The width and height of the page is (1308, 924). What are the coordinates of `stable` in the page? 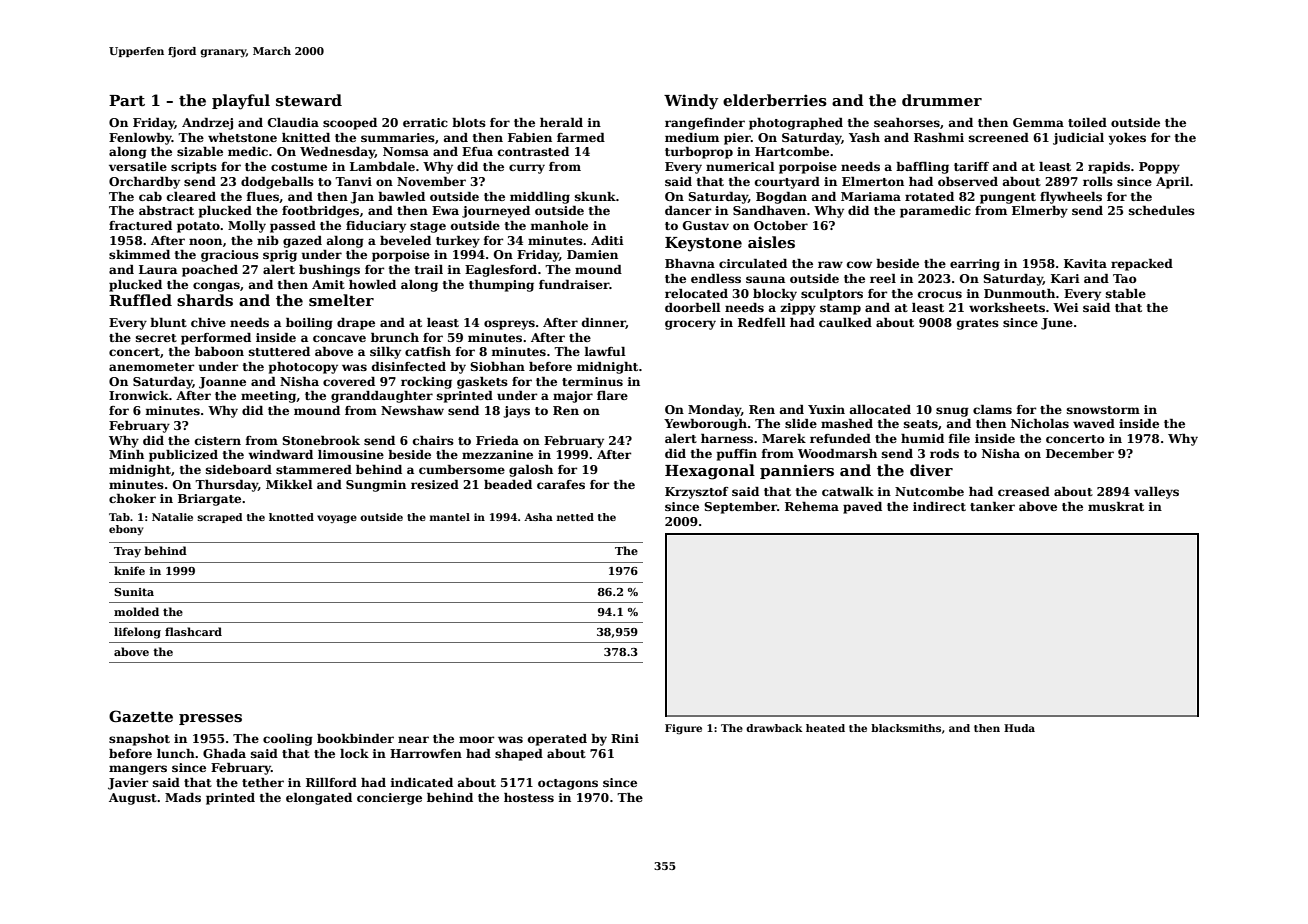 It's located at (1126, 293).
